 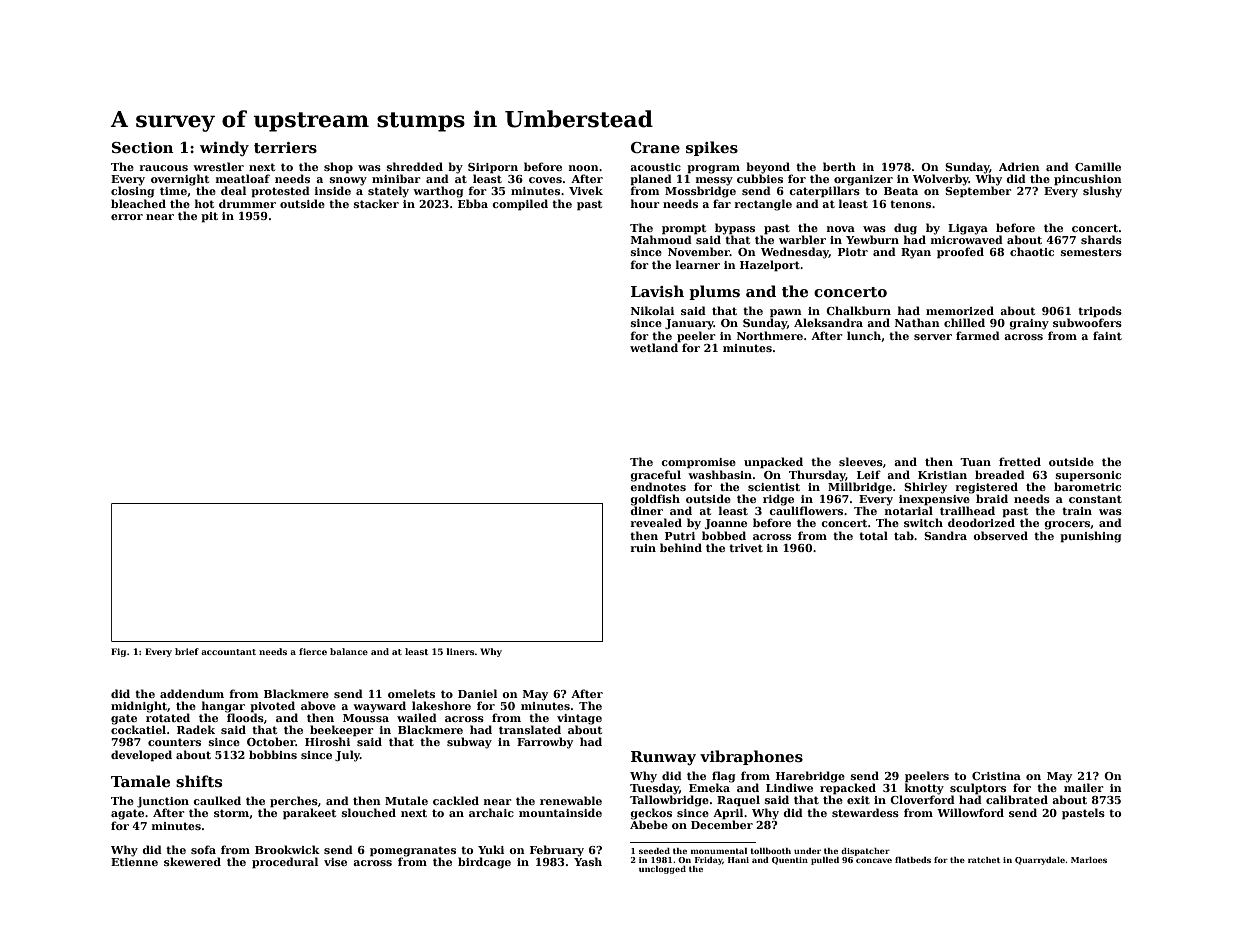 What do you see at coordinates (996, 776) in the page?
I see `Cristina` at bounding box center [996, 776].
